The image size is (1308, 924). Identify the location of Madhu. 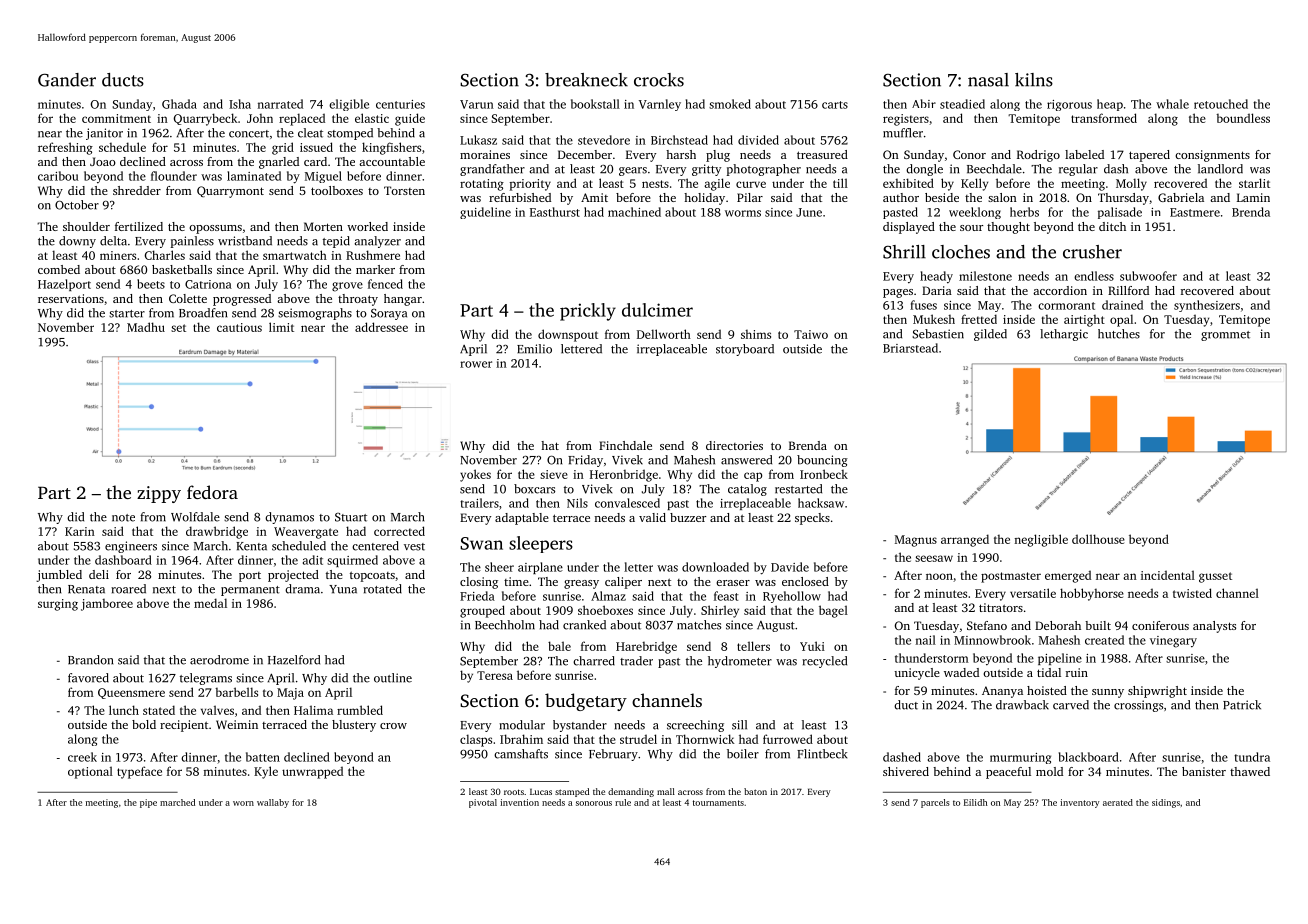
(146, 327).
